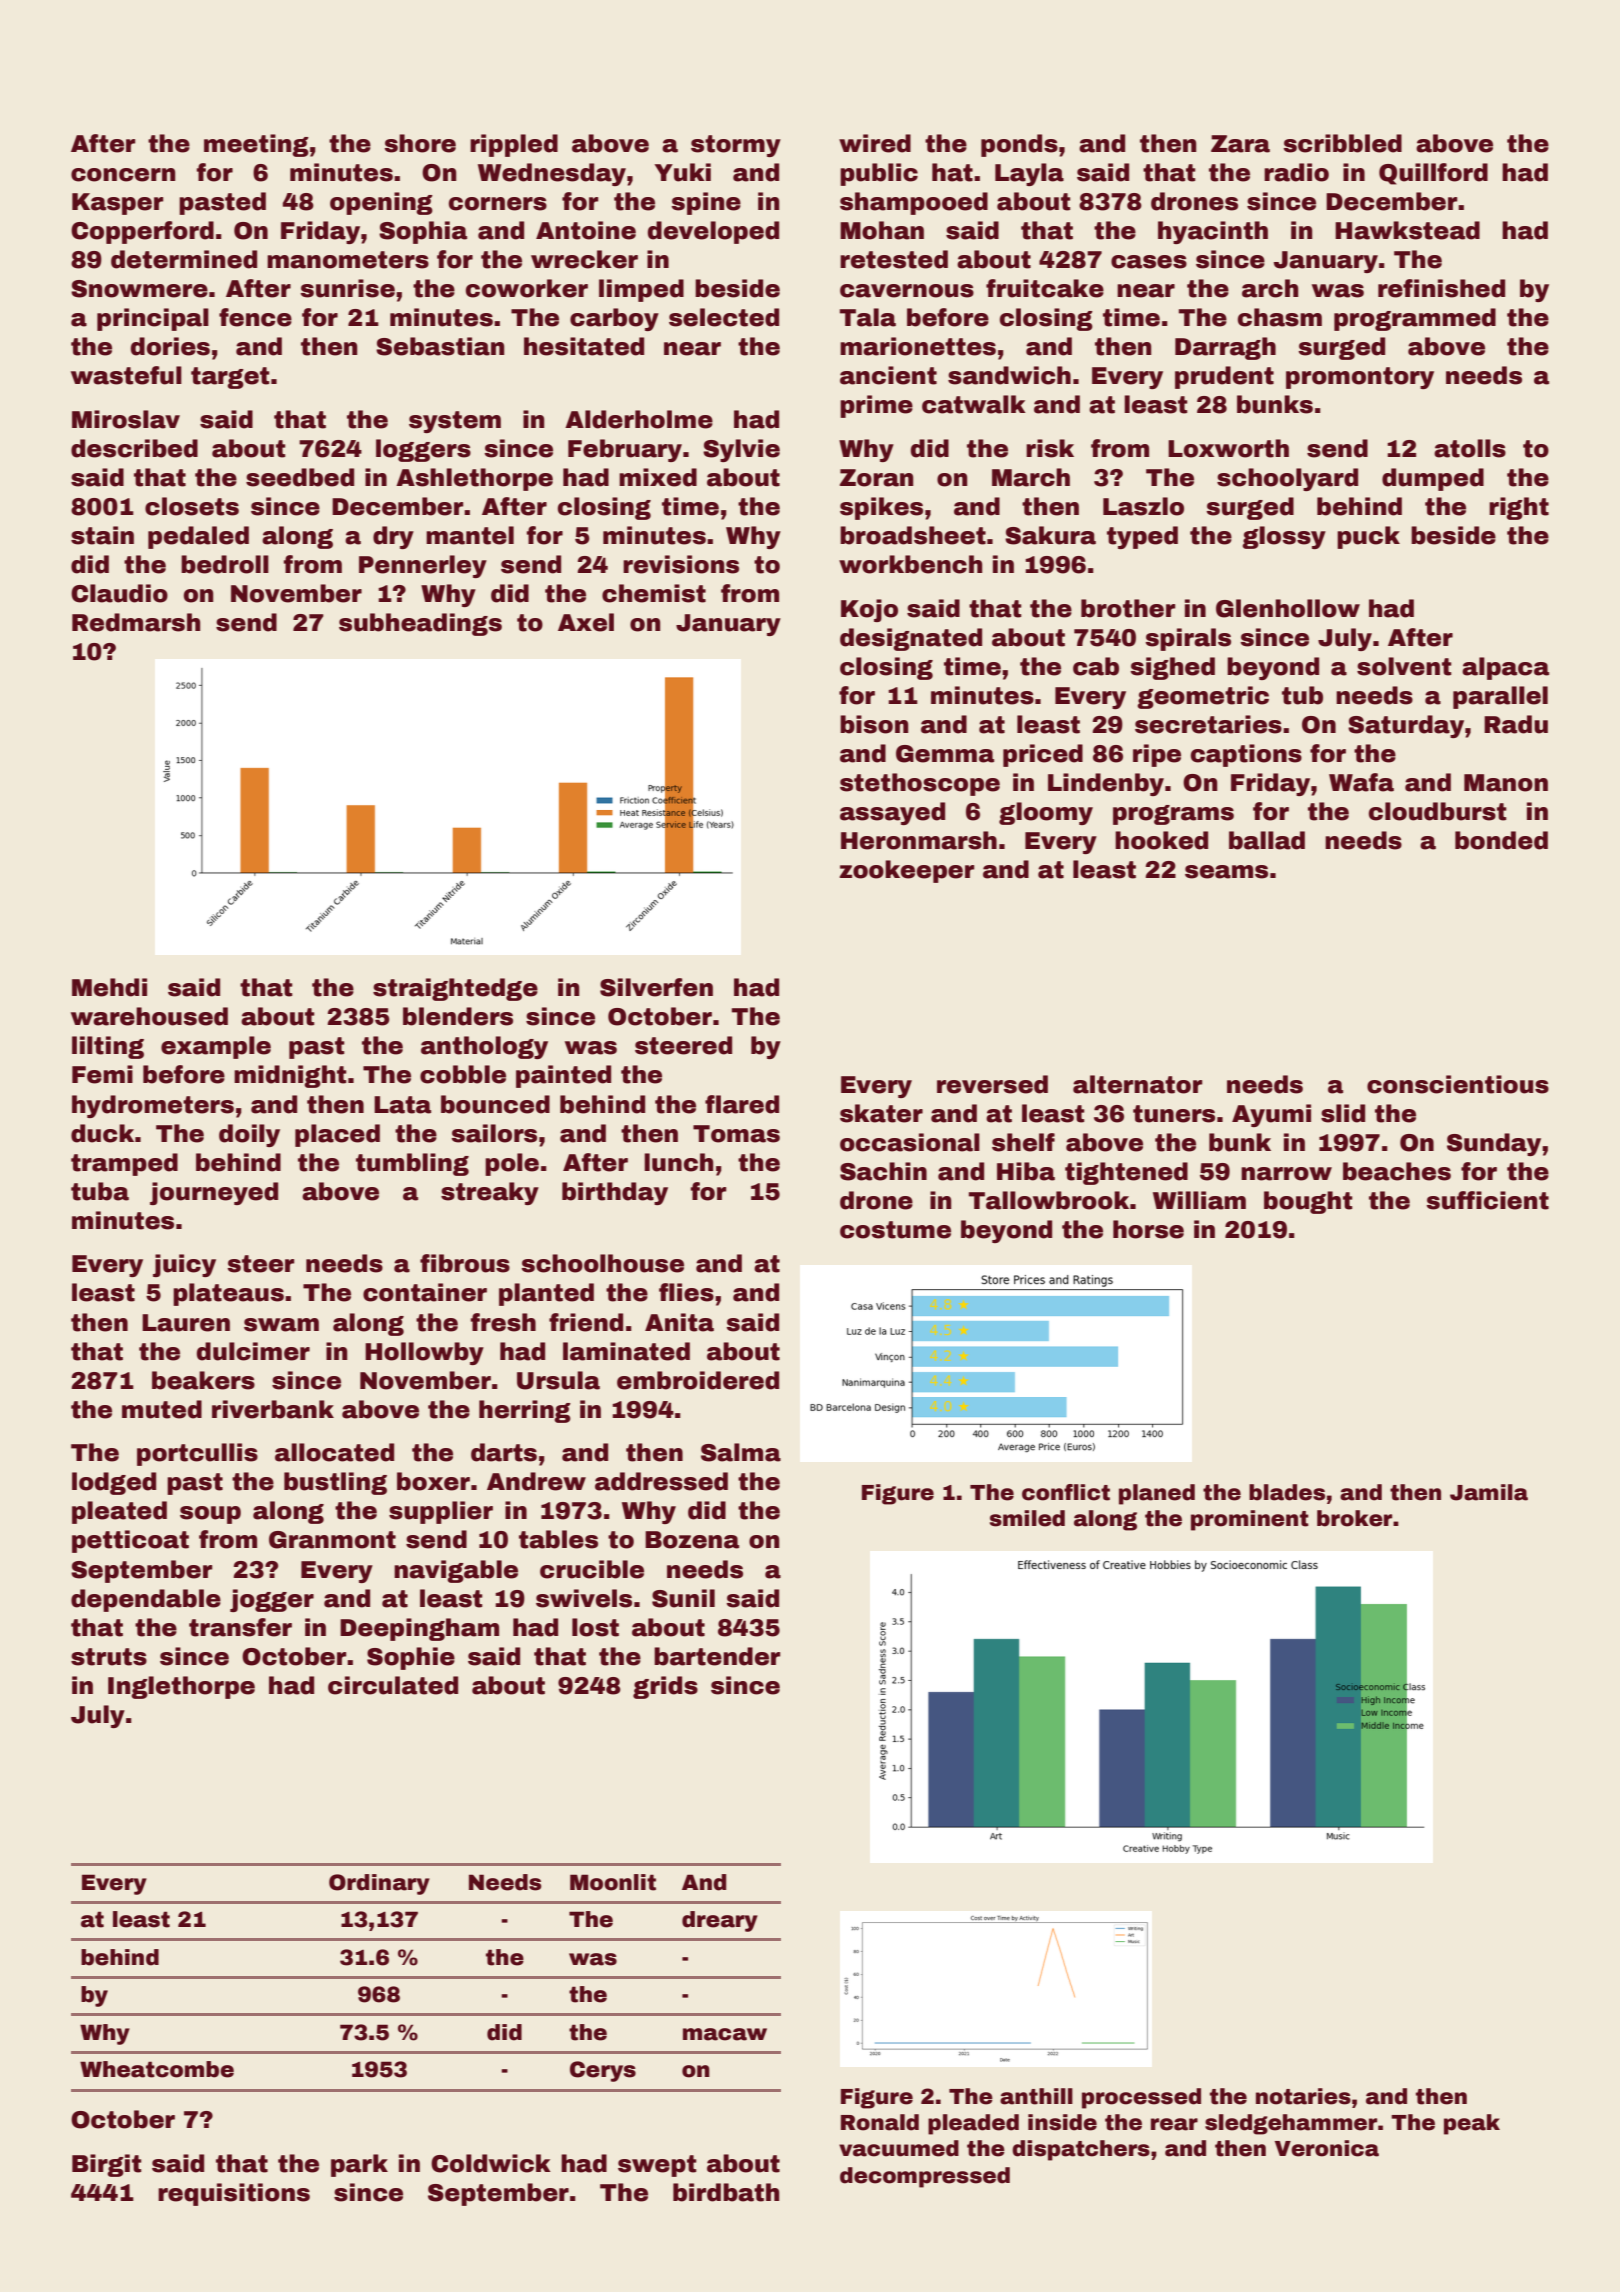  Describe the element at coordinates (876, 406) in the screenshot. I see `prime` at that location.
